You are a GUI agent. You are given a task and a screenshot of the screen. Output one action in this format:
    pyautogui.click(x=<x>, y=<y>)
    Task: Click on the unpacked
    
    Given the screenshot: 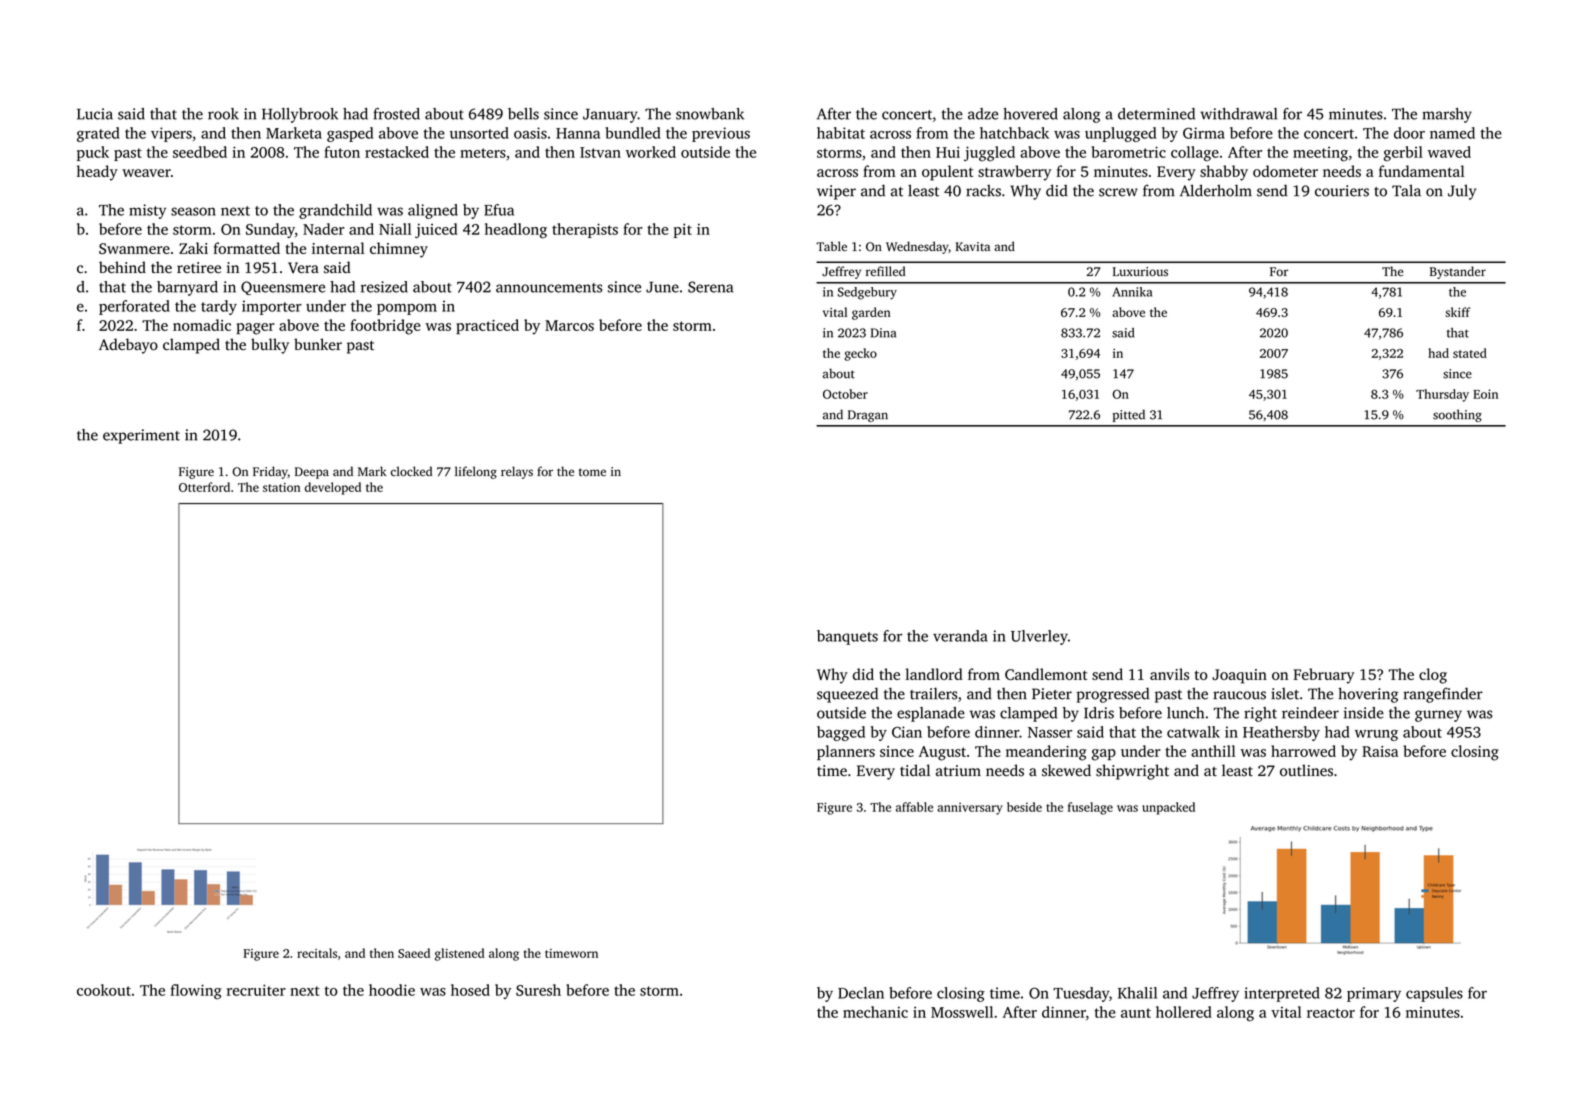 What is the action you would take?
    pyautogui.click(x=1168, y=808)
